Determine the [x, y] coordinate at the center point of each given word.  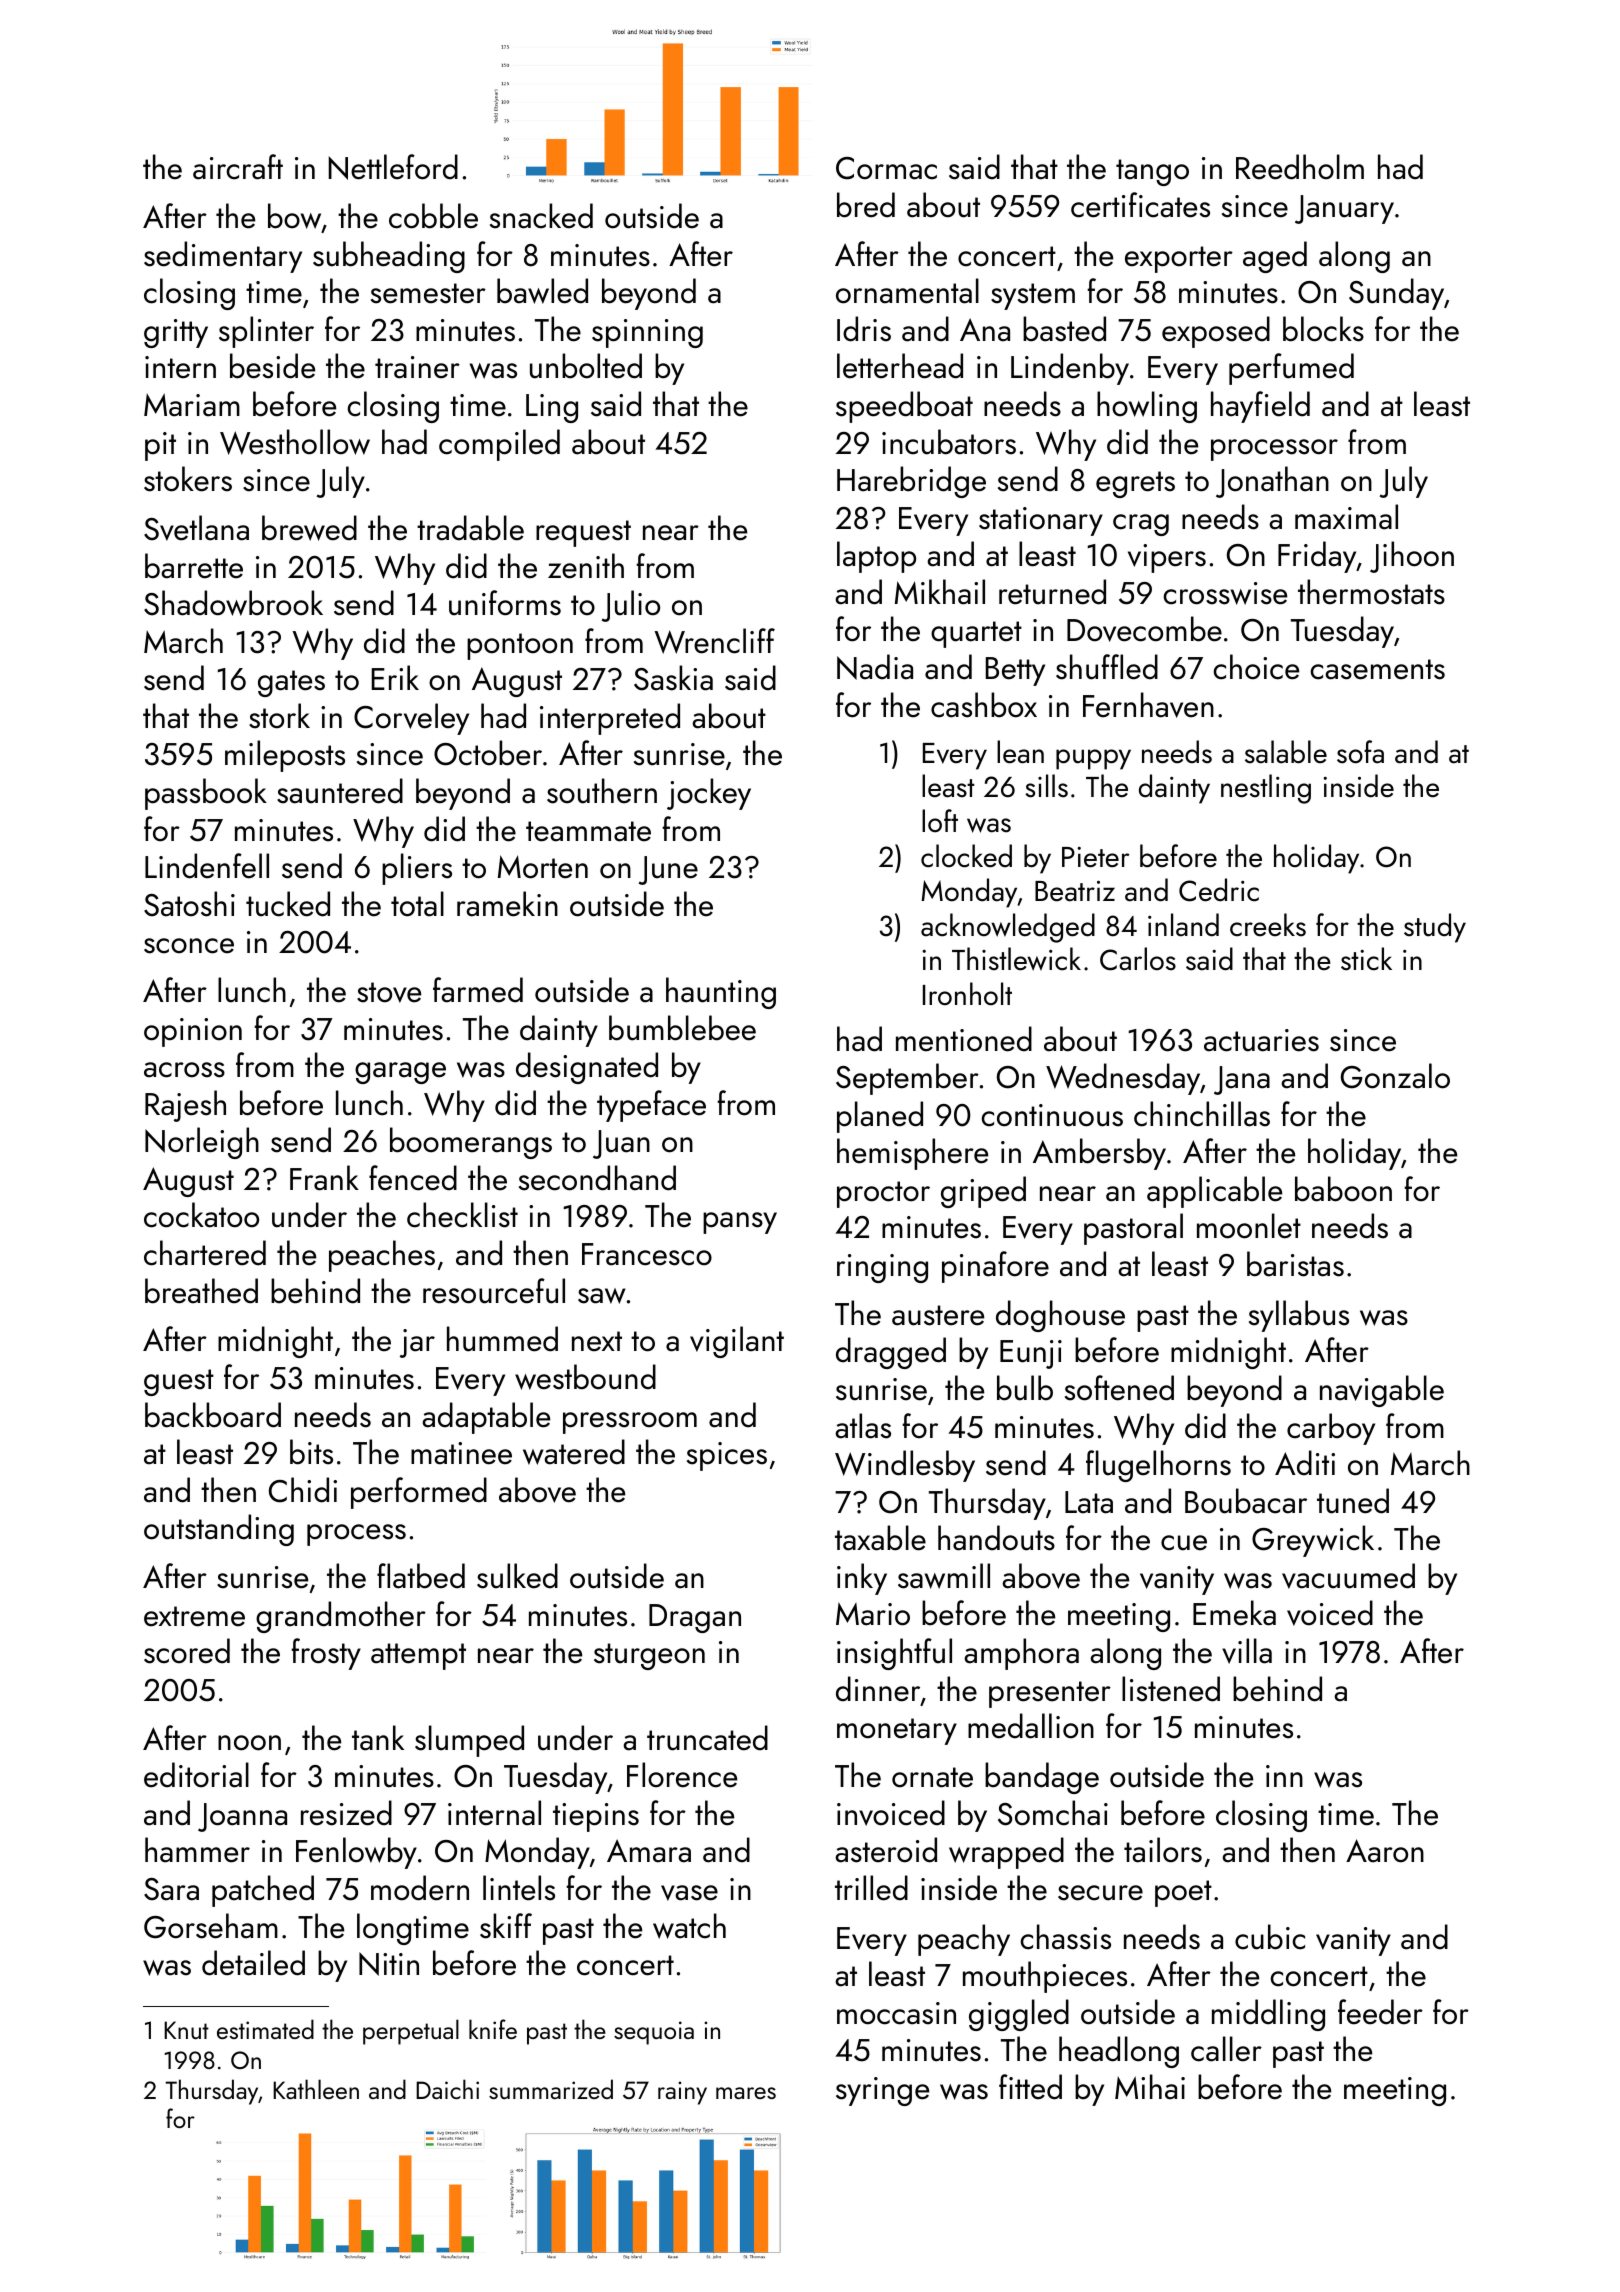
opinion [193, 1032]
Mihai [1150, 2087]
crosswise [1225, 593]
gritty [176, 333]
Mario [873, 1614]
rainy [682, 2093]
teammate [588, 831]
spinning [647, 333]
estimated [265, 2029]
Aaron [1385, 1851]
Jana [1242, 1080]
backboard [213, 1415]
